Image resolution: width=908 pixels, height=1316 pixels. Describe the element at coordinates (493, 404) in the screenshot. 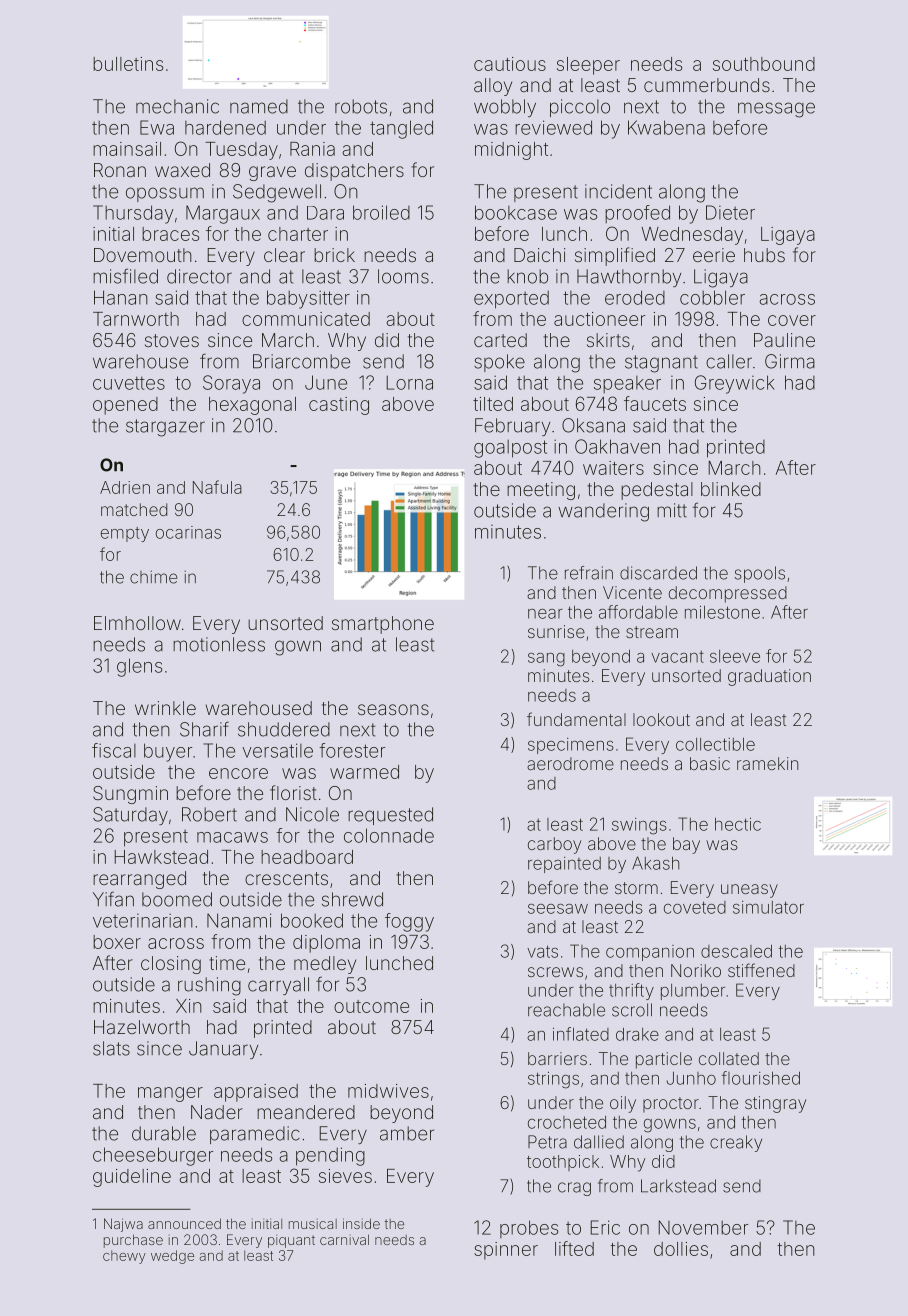

I see `tilted` at that location.
